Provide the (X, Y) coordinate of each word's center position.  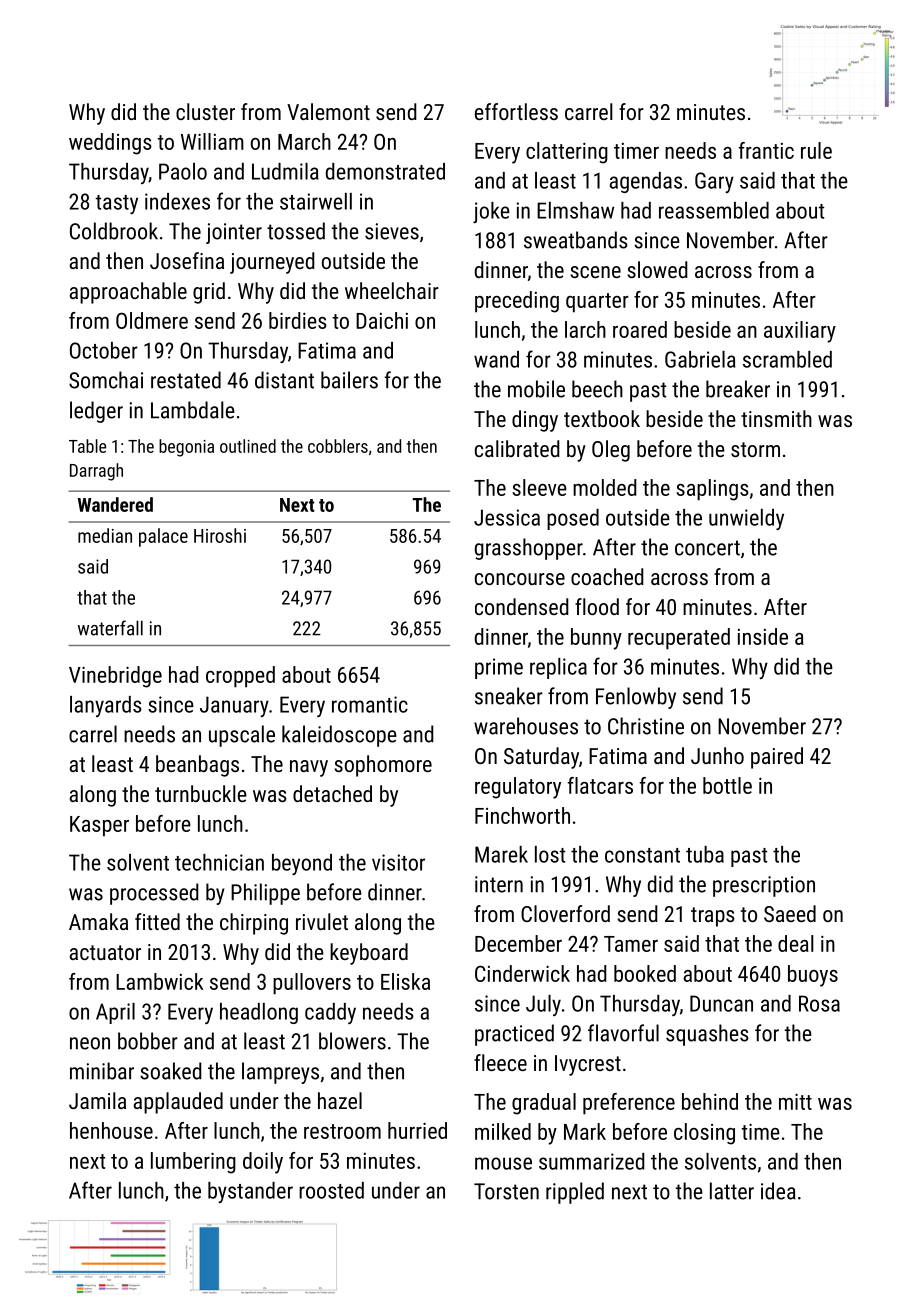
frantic (766, 150)
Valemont (328, 111)
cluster (205, 111)
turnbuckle (201, 793)
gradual (544, 1104)
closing (704, 1134)
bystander (250, 1192)
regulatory (518, 788)
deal (796, 943)
